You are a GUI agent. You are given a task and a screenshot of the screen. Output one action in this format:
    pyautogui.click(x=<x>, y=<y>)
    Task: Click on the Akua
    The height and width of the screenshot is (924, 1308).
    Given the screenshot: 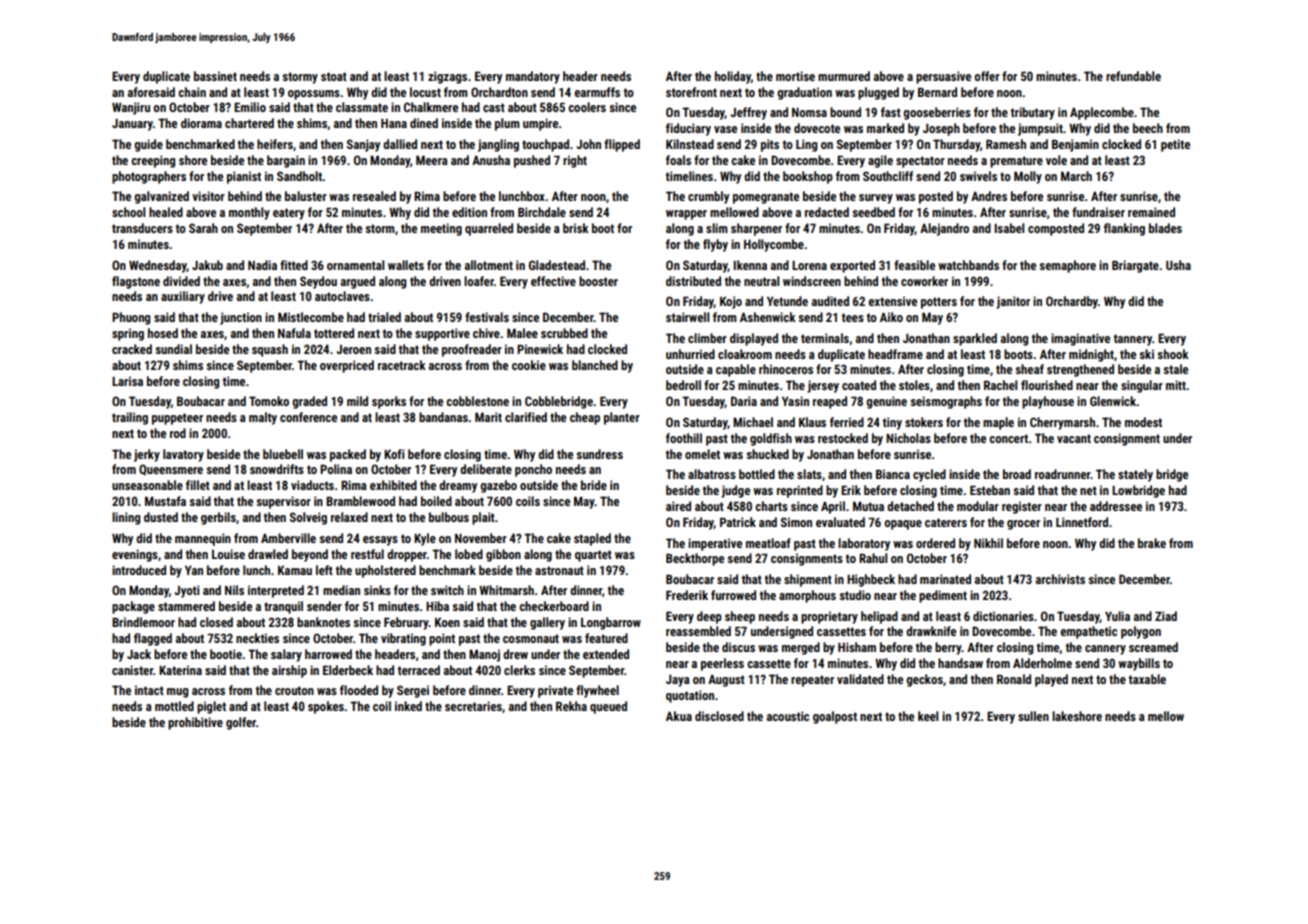 What is the action you would take?
    pyautogui.click(x=679, y=716)
